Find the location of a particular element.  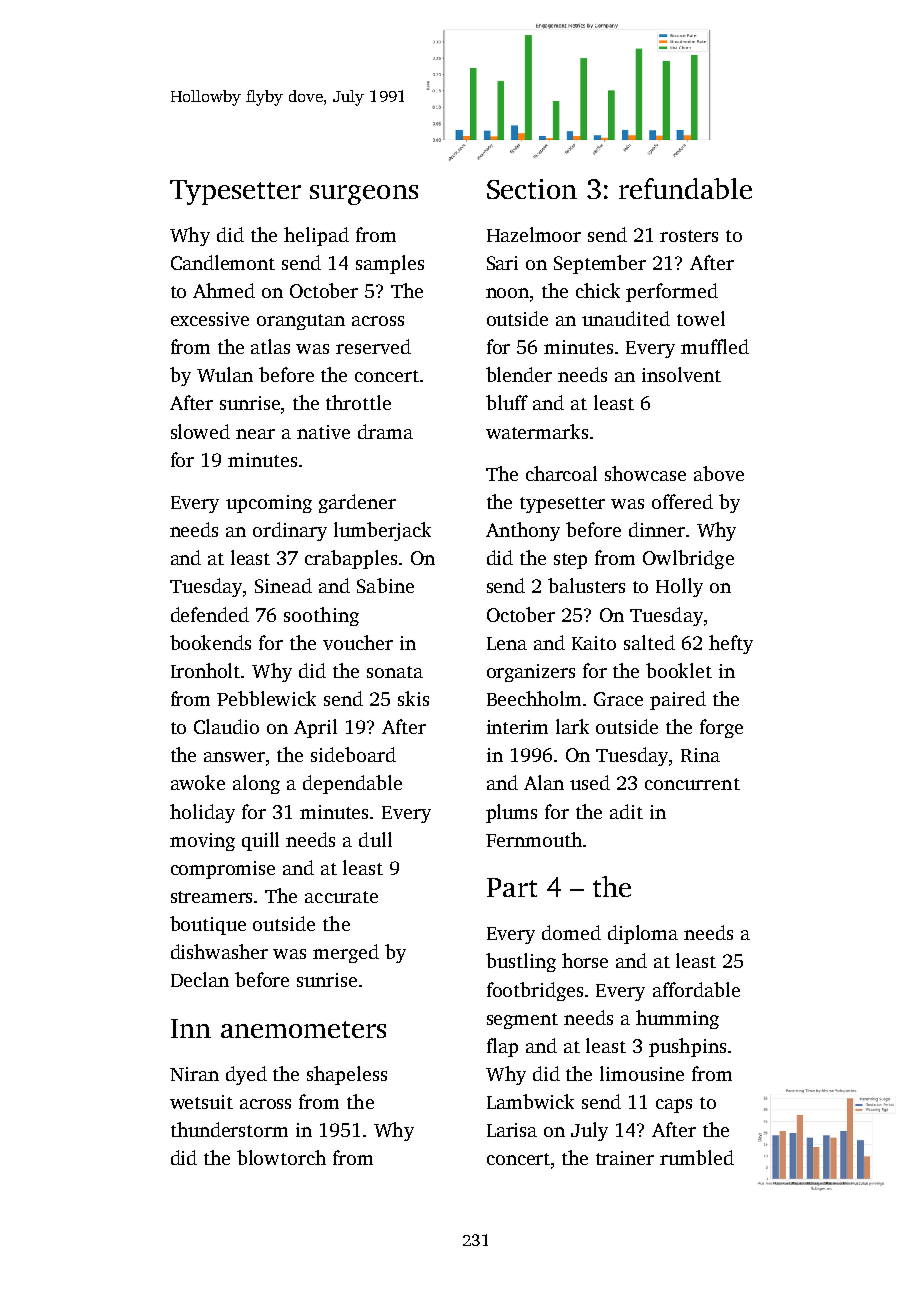

Ironholt is located at coordinates (205, 670).
